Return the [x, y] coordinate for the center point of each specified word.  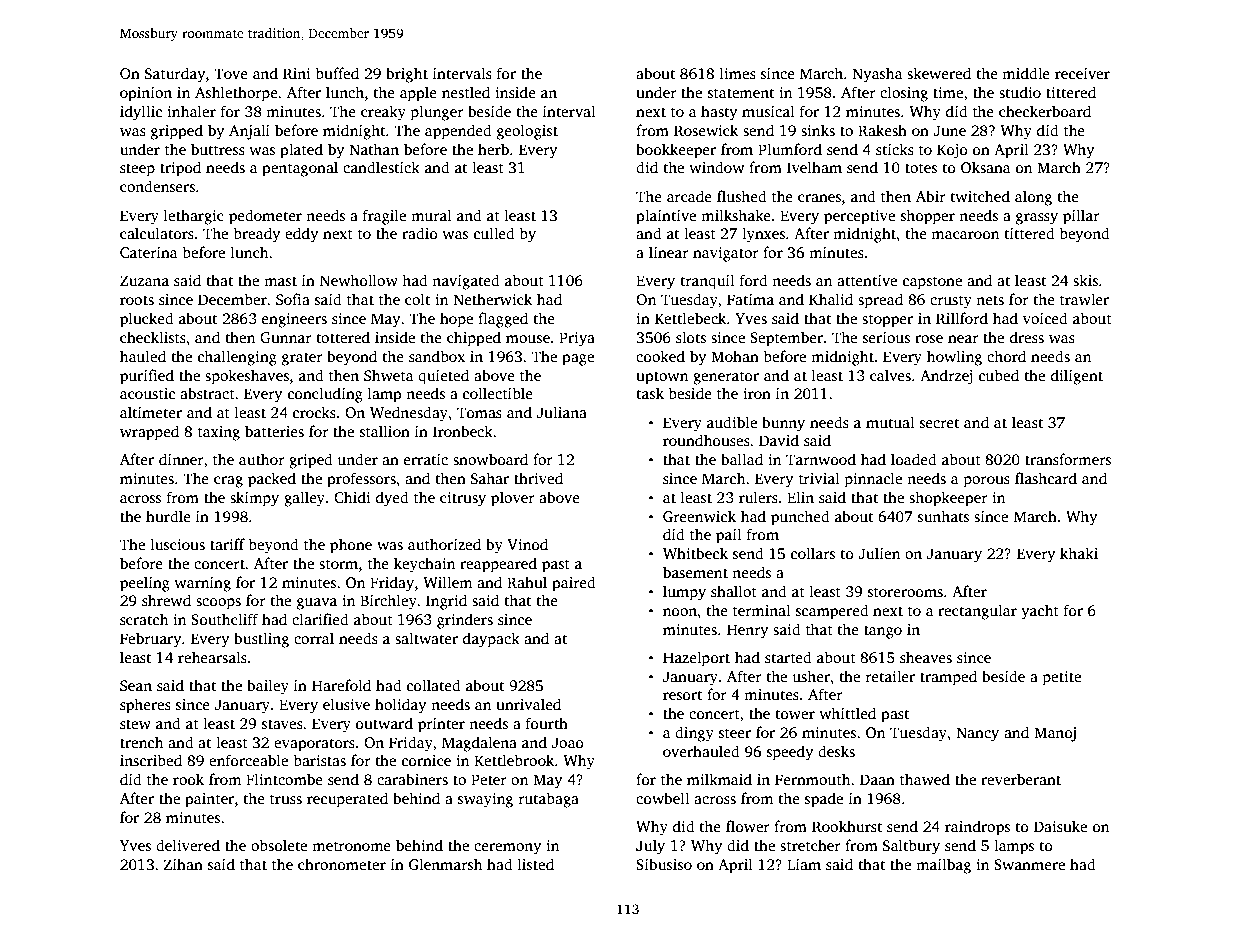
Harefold [341, 685]
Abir [931, 196]
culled [494, 233]
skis [1085, 280]
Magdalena [479, 744]
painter [209, 800]
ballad [742, 459]
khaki [1079, 553]
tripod [180, 169]
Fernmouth [812, 779]
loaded [914, 459]
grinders [465, 621]
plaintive [666, 217]
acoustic [147, 394]
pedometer [265, 217]
